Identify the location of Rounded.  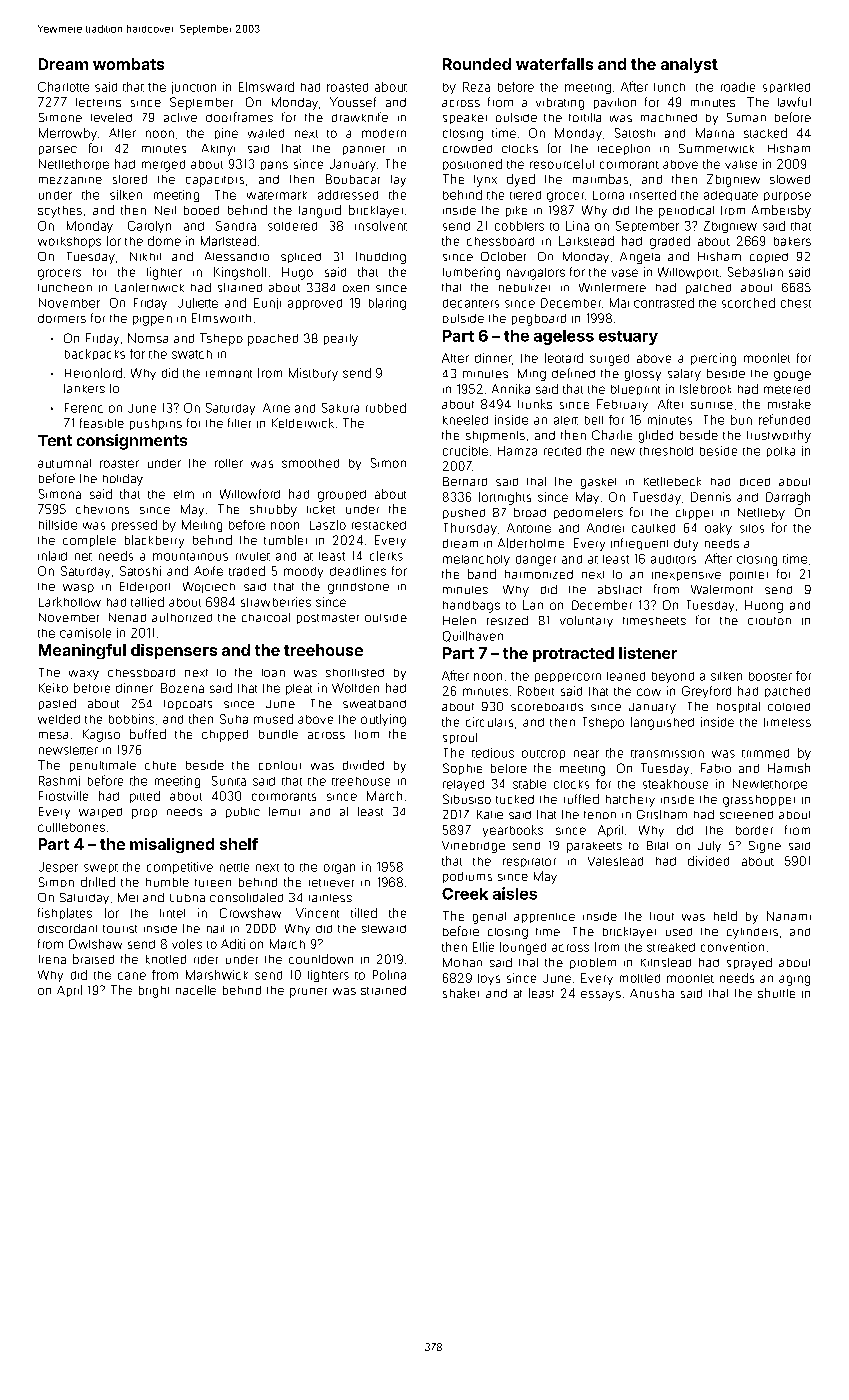
(477, 64).
